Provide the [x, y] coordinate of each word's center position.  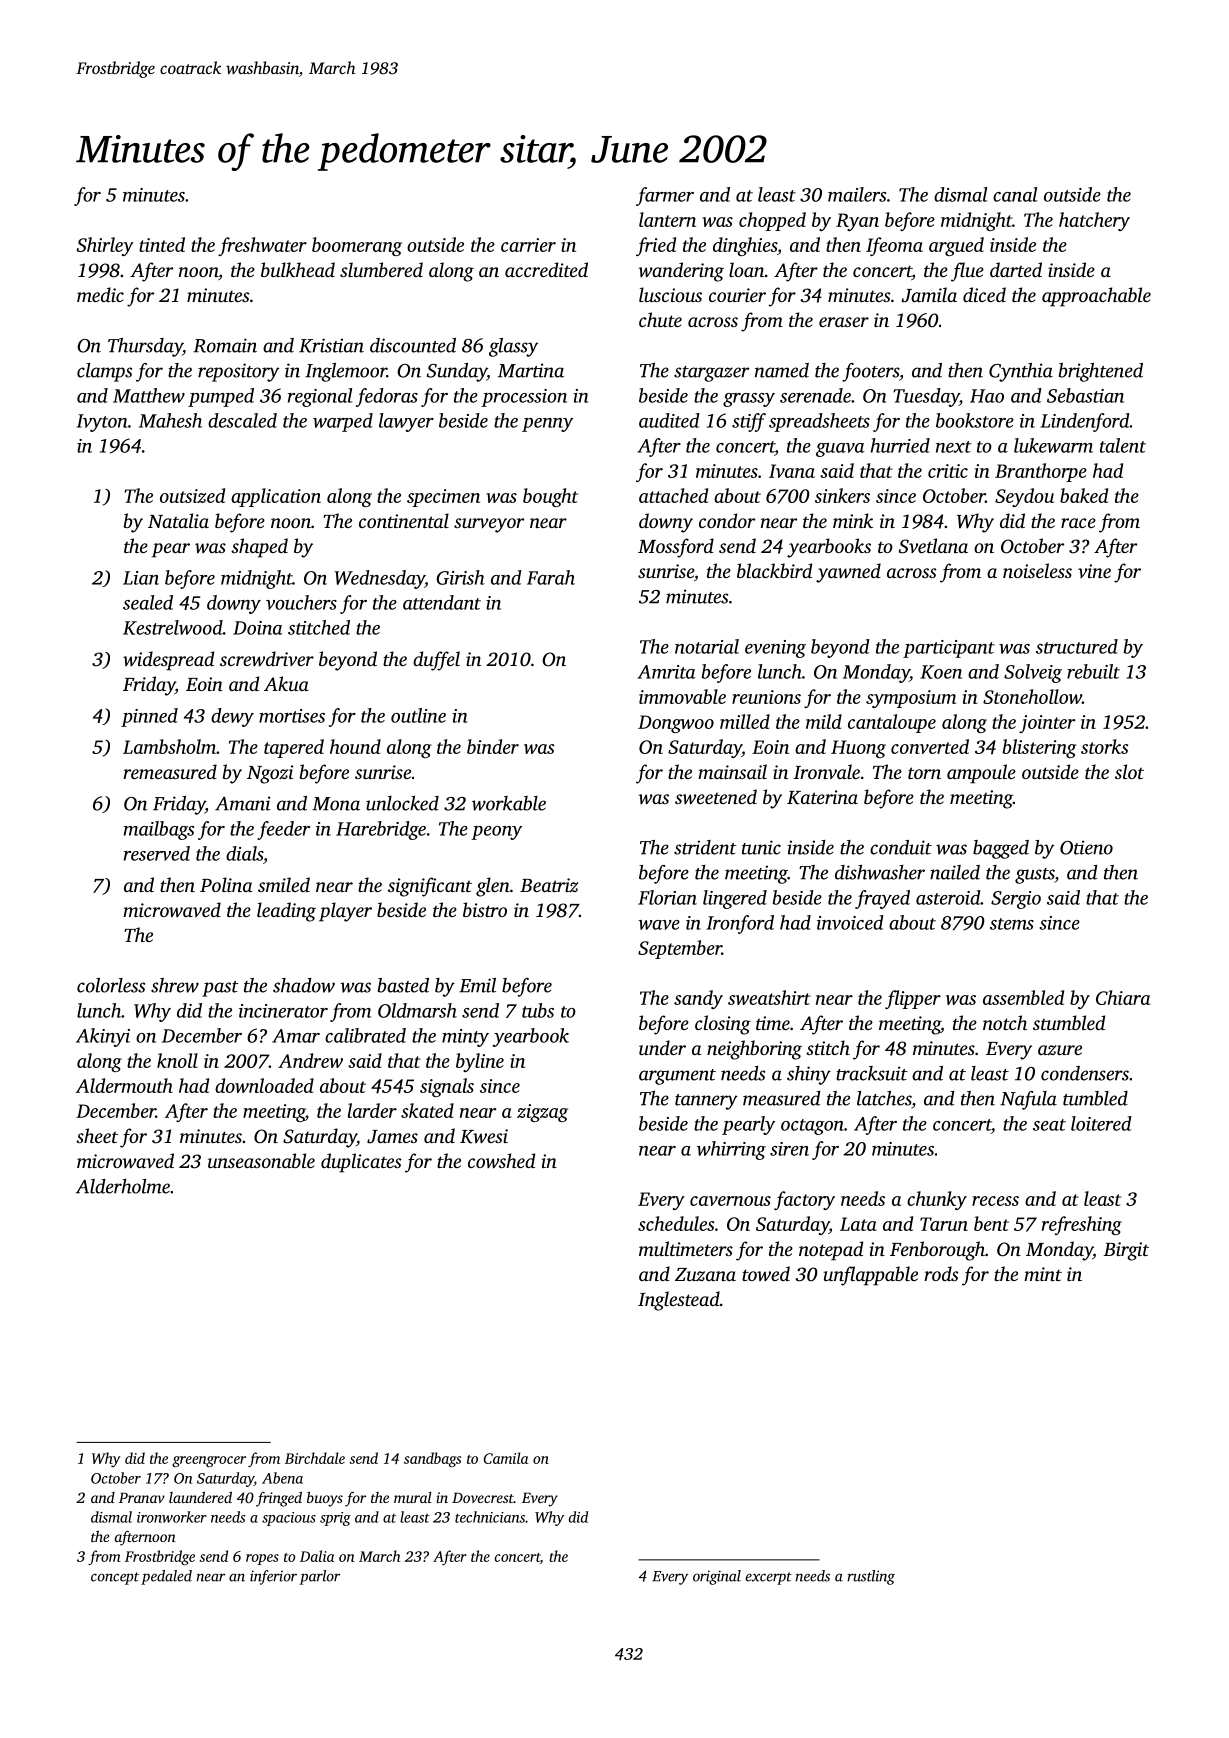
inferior [273, 1577]
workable [509, 803]
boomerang [357, 246]
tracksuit [872, 1073]
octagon [812, 1127]
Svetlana [933, 546]
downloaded [264, 1085]
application [276, 497]
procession [524, 398]
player [345, 912]
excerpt [769, 1578]
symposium [911, 699]
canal [1015, 194]
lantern [667, 219]
